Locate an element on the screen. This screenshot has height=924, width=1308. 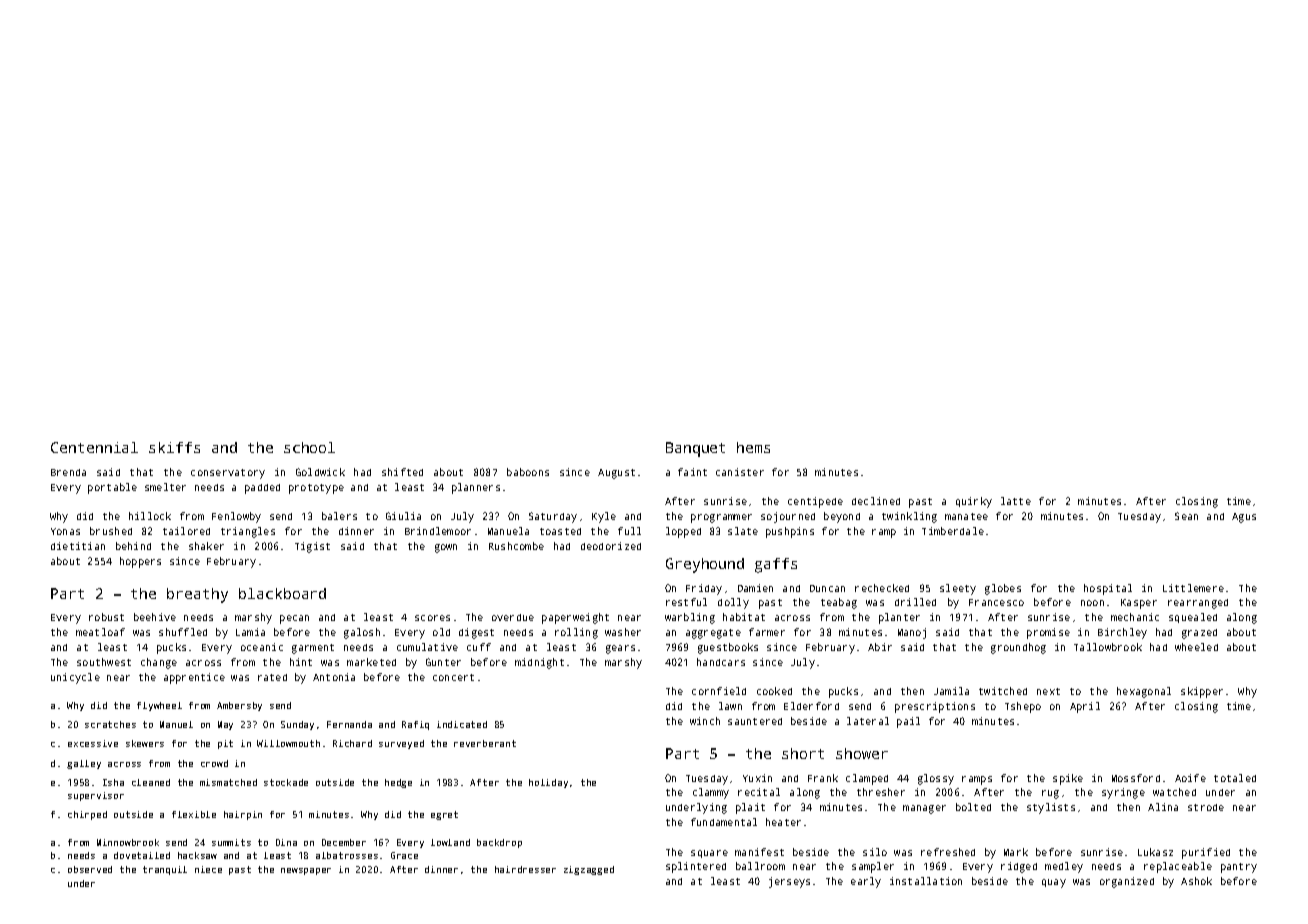
dietitian is located at coordinates (78, 546).
